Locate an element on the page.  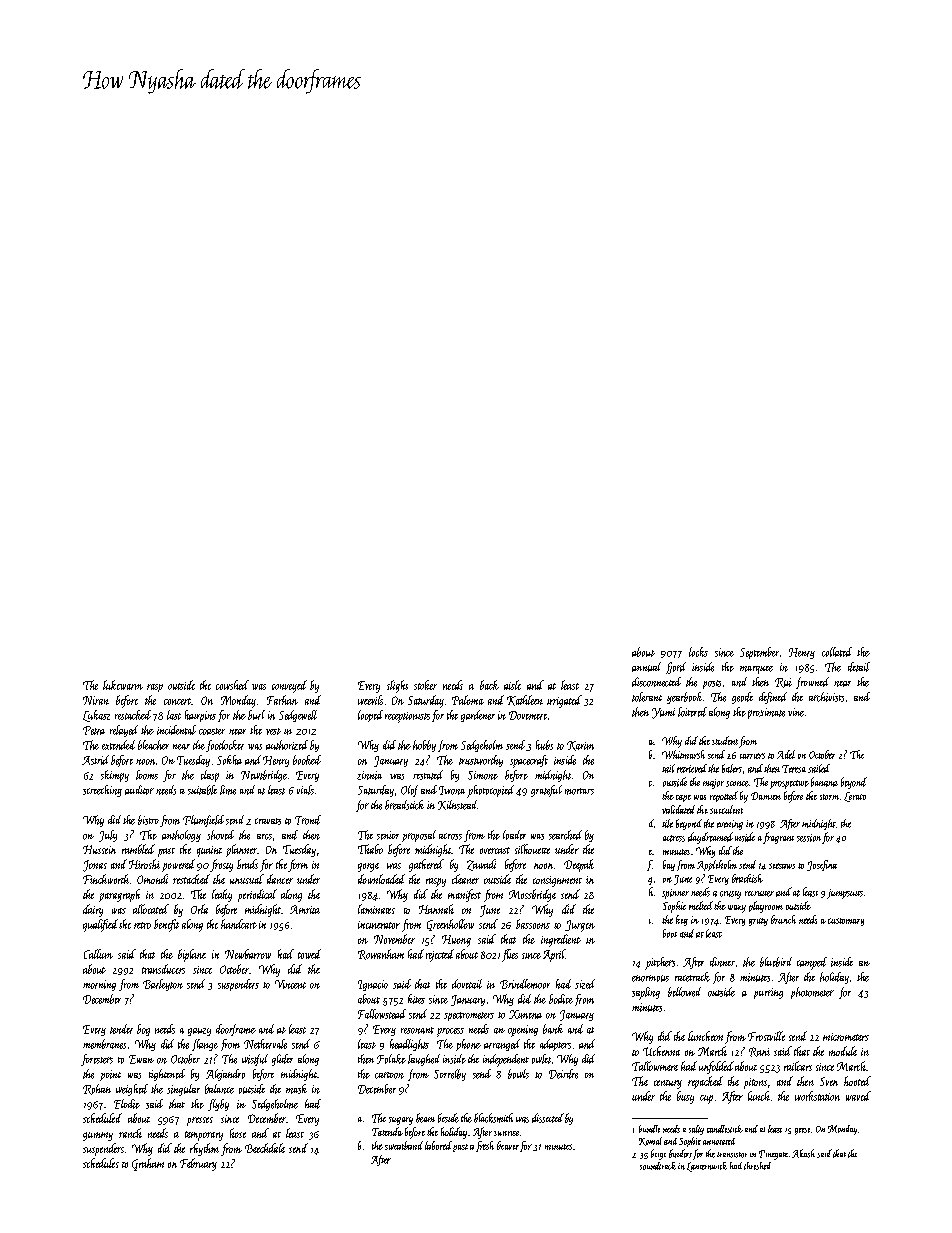
bank is located at coordinates (553, 1029).
